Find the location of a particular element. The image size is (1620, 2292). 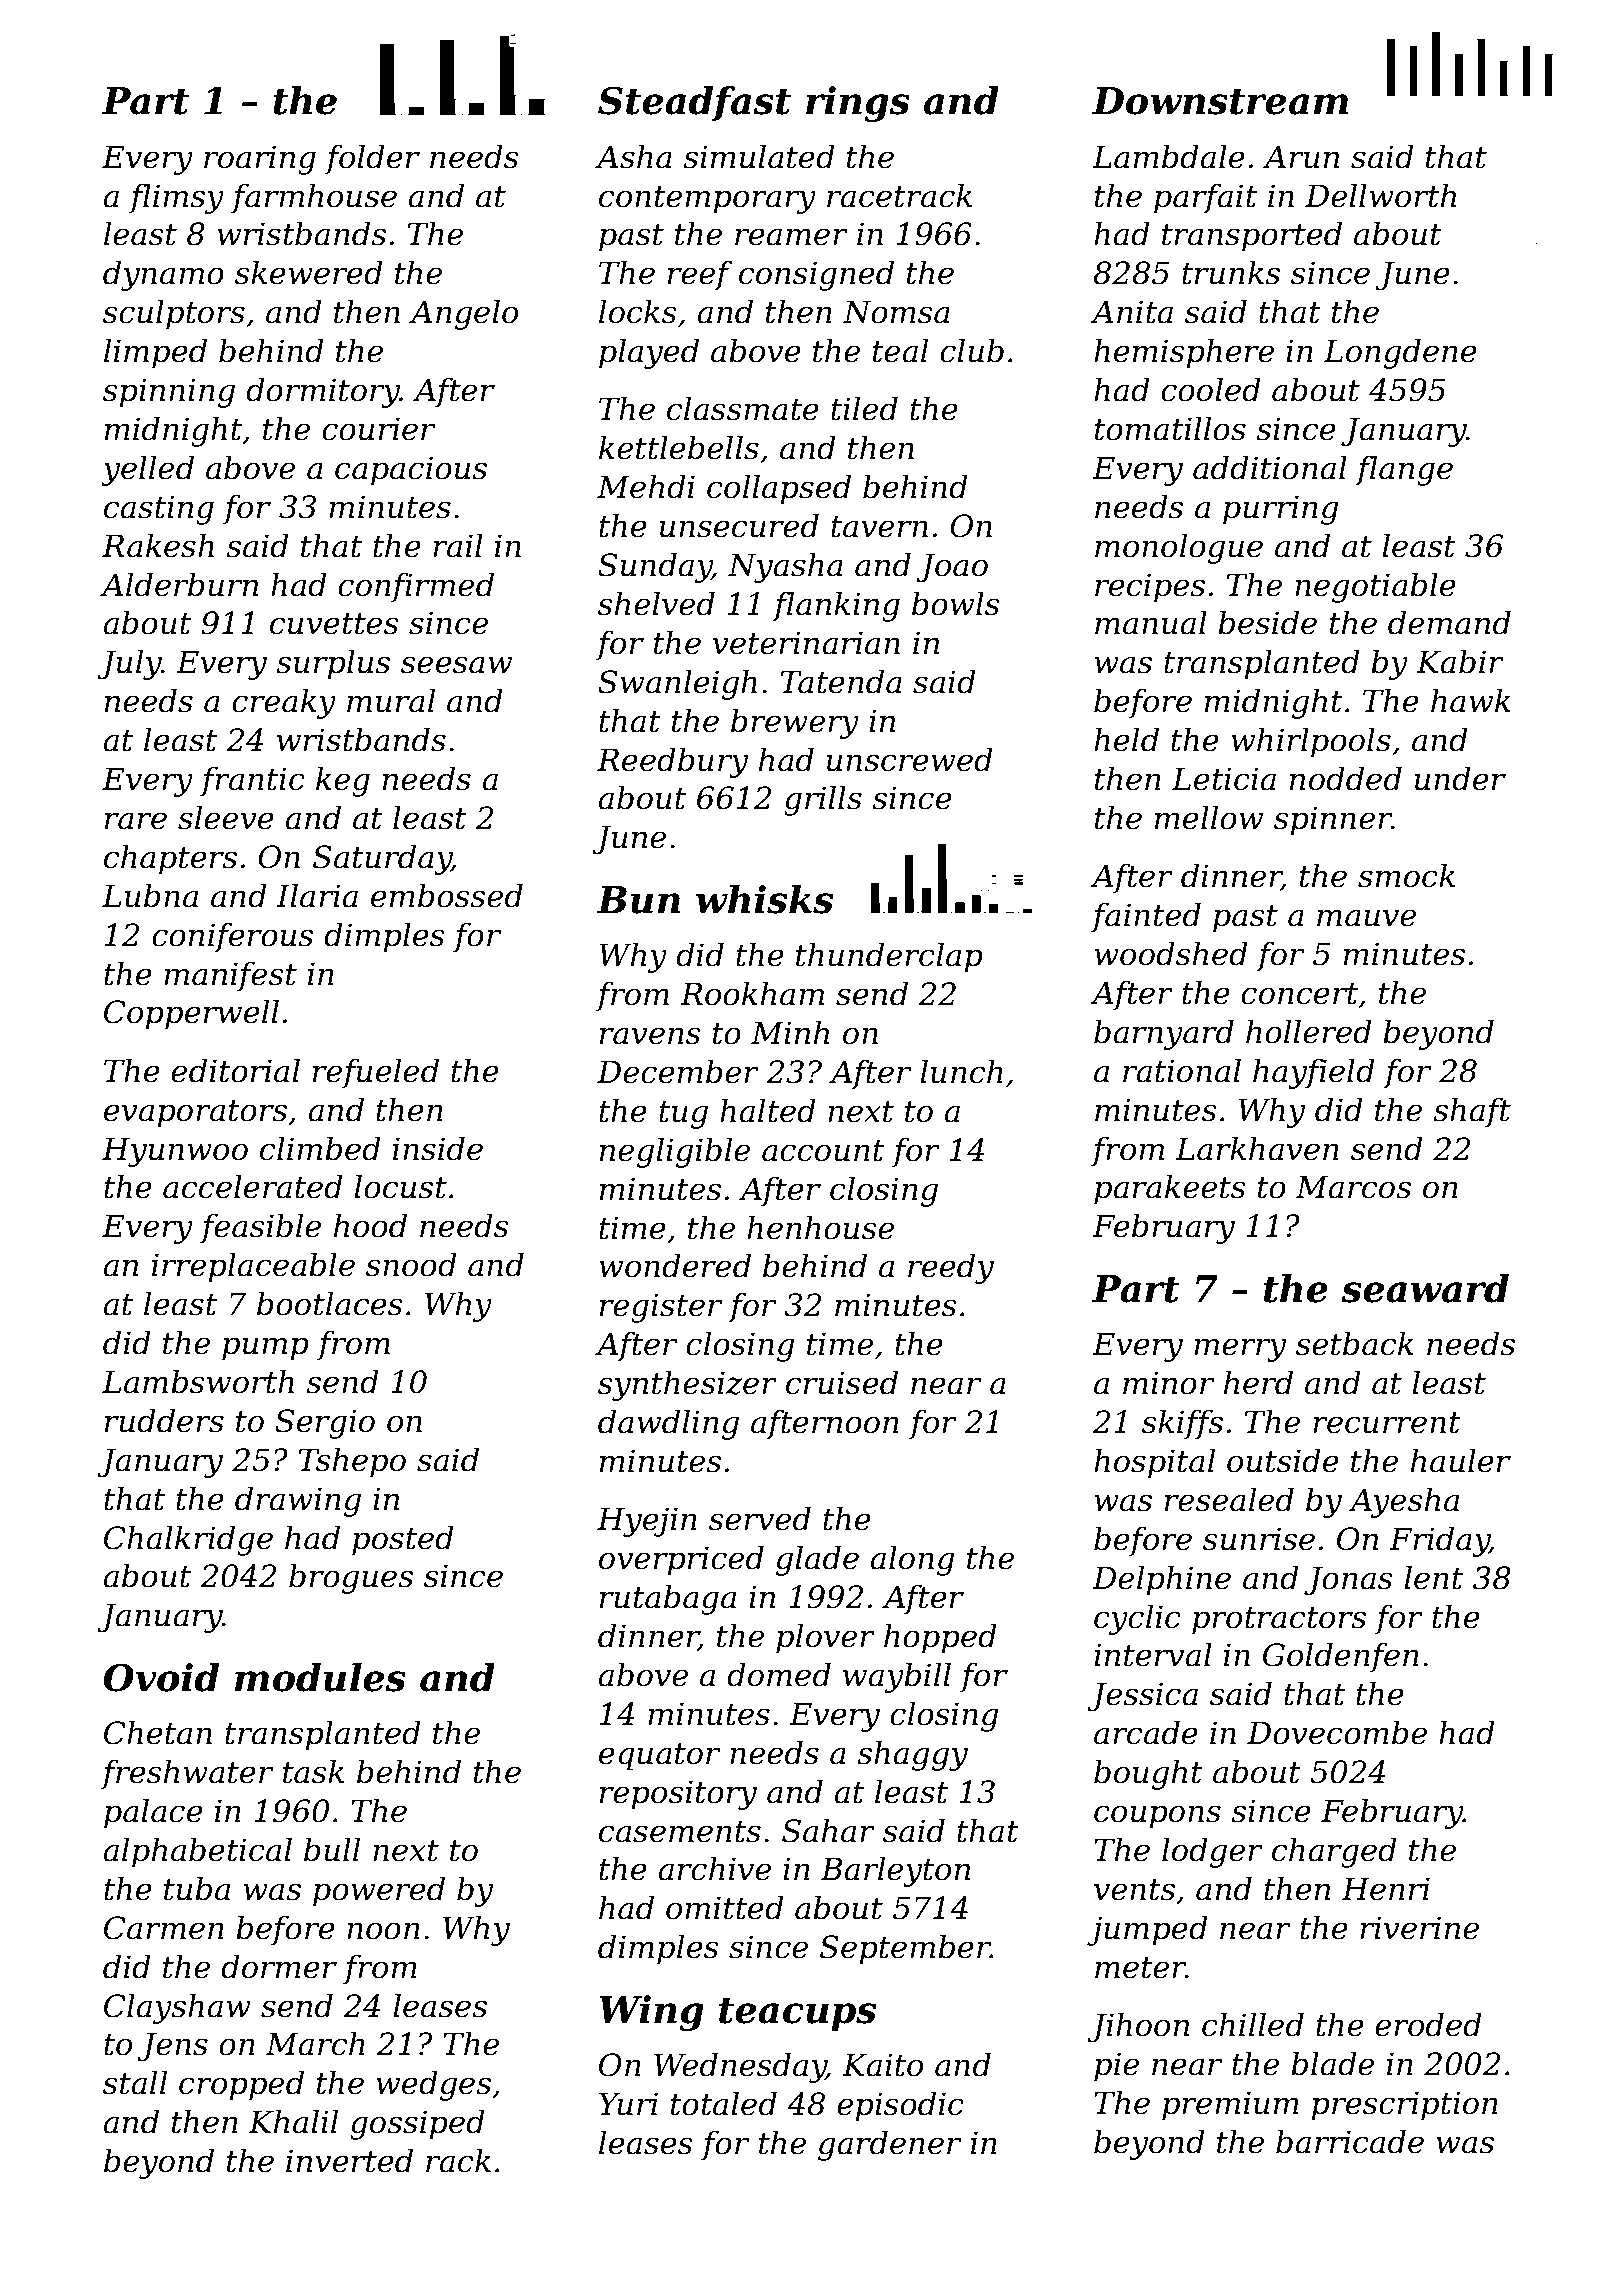

dormitory is located at coordinates (323, 392).
